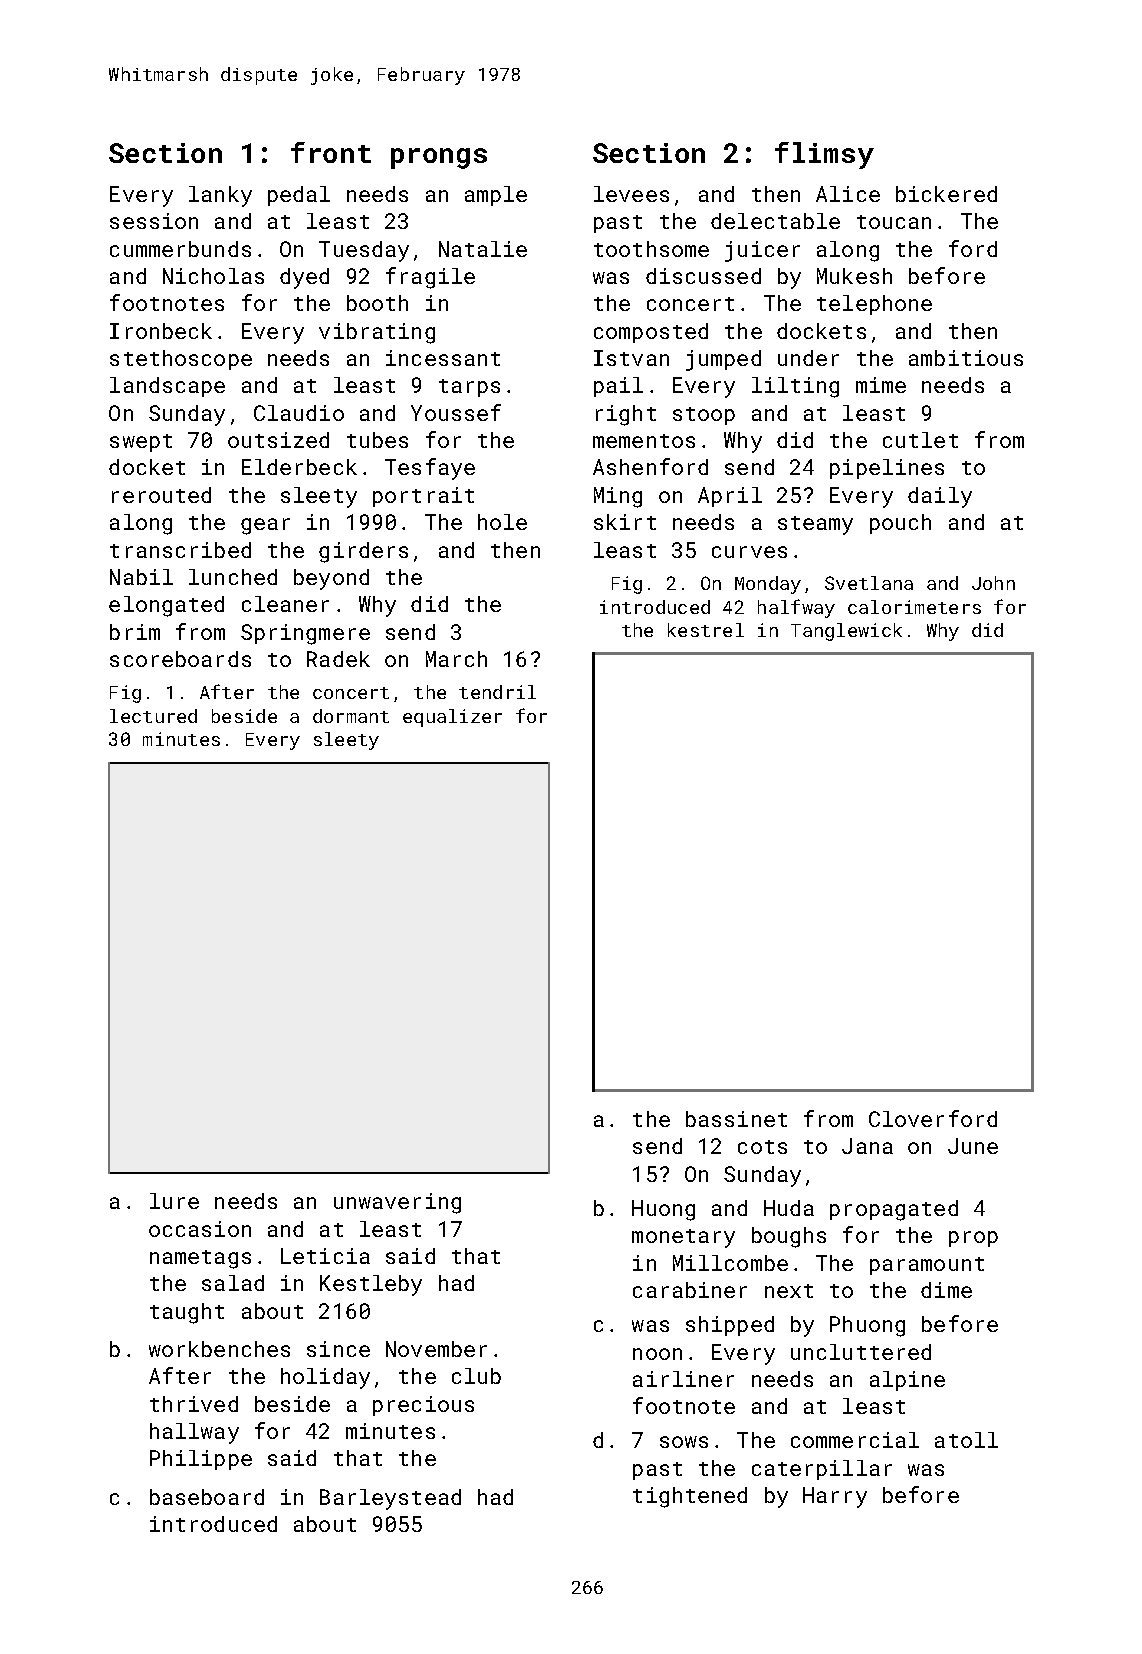  I want to click on prongs, so click(439, 158).
